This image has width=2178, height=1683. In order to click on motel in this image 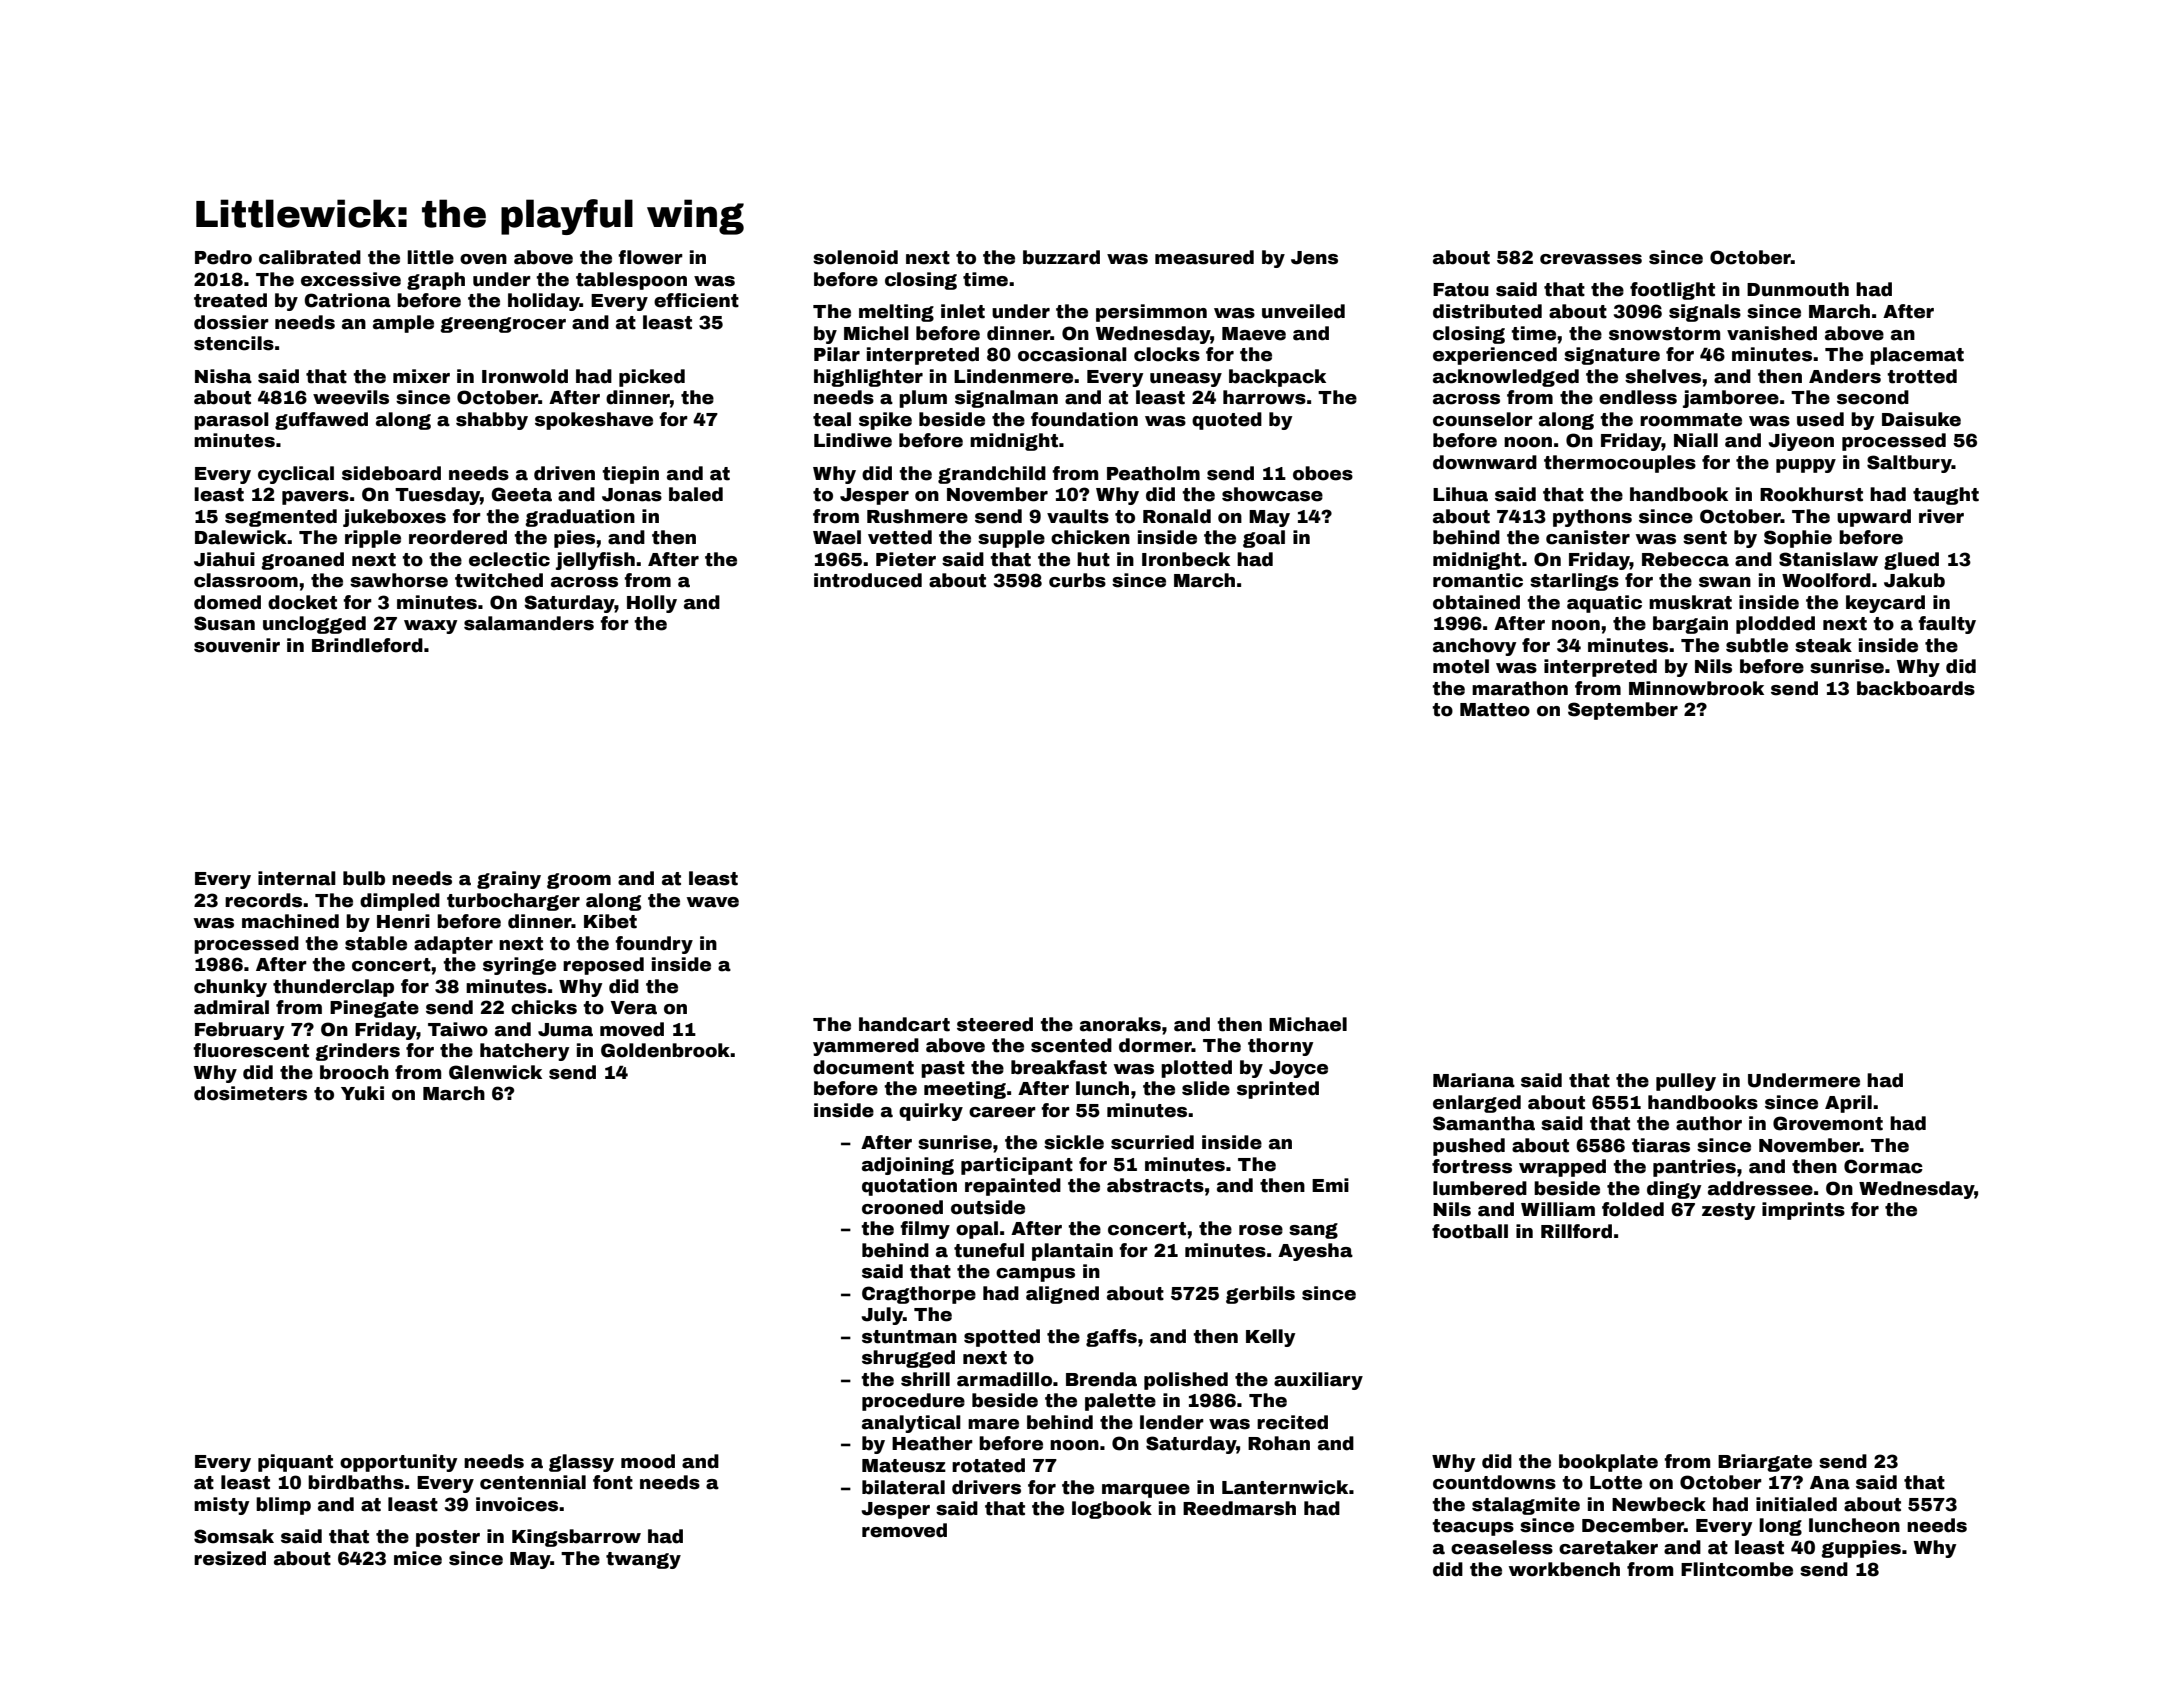, I will do `click(1461, 666)`.
